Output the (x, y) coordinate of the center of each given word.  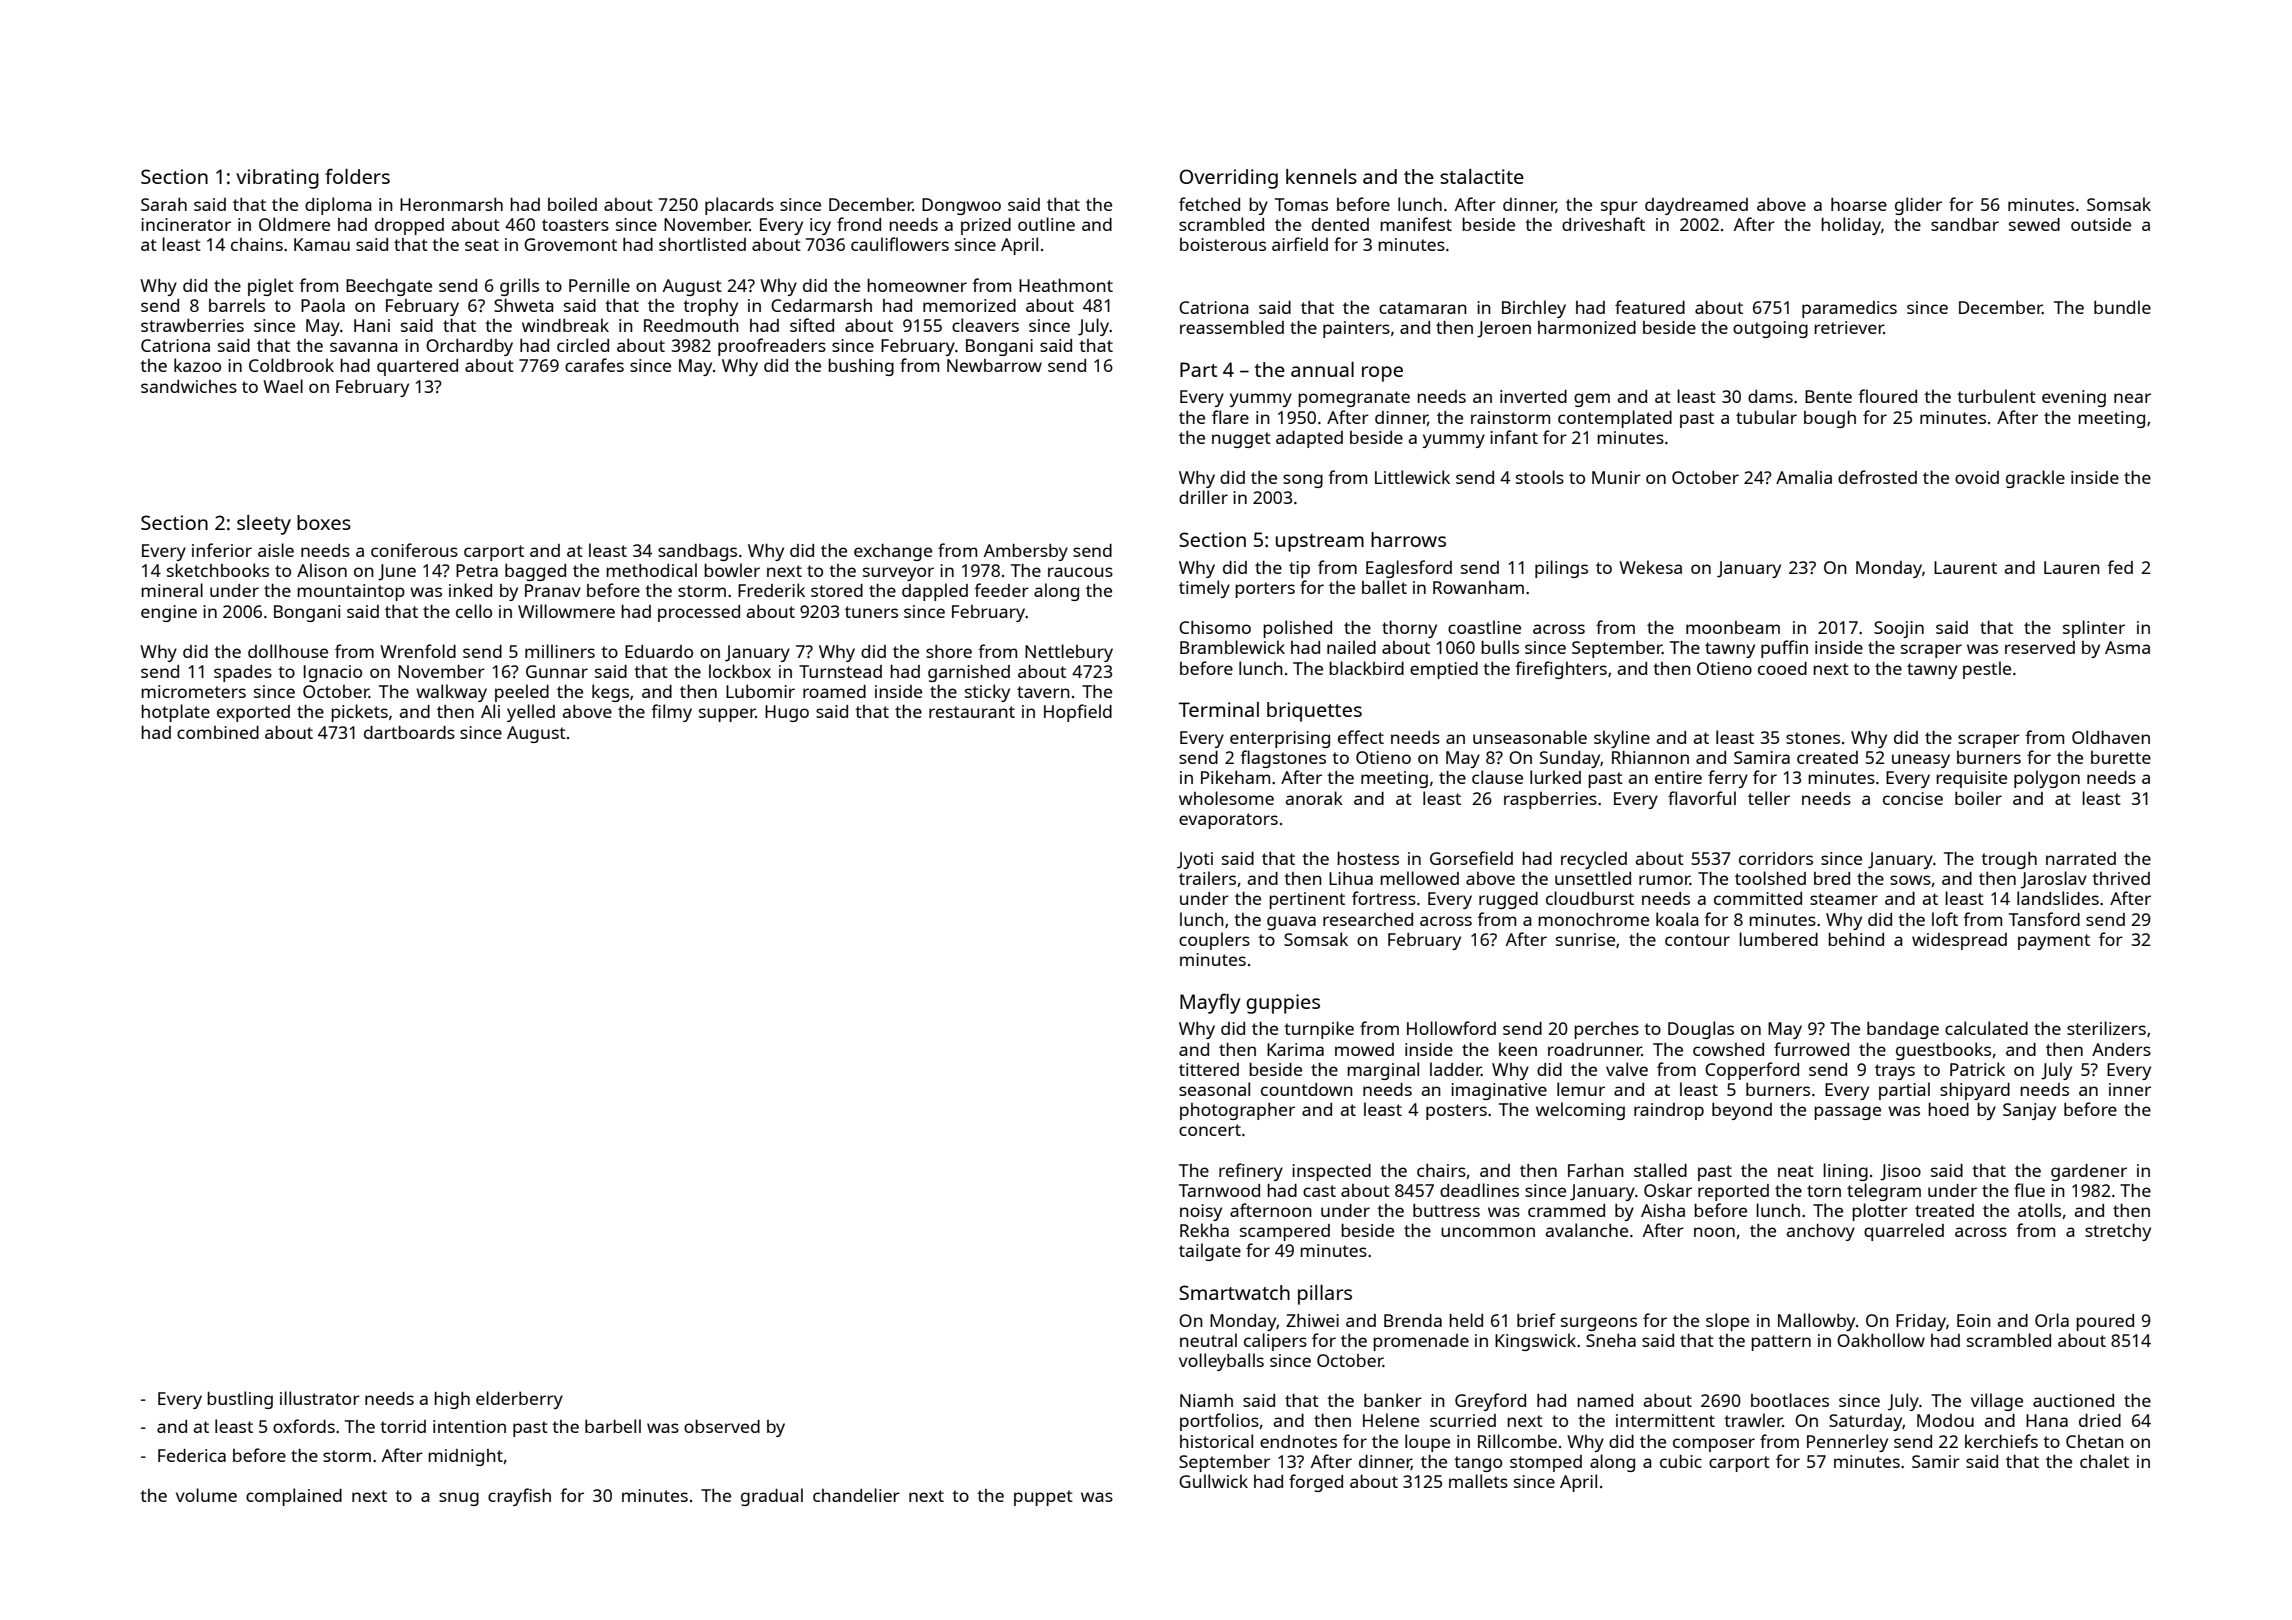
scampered (1285, 1232)
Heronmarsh (451, 204)
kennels (1321, 176)
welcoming (1580, 1111)
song (1303, 481)
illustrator (320, 1398)
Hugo (787, 713)
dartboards (409, 732)
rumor (1664, 880)
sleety (264, 525)
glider (1918, 206)
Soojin (1899, 629)
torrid (403, 1426)
